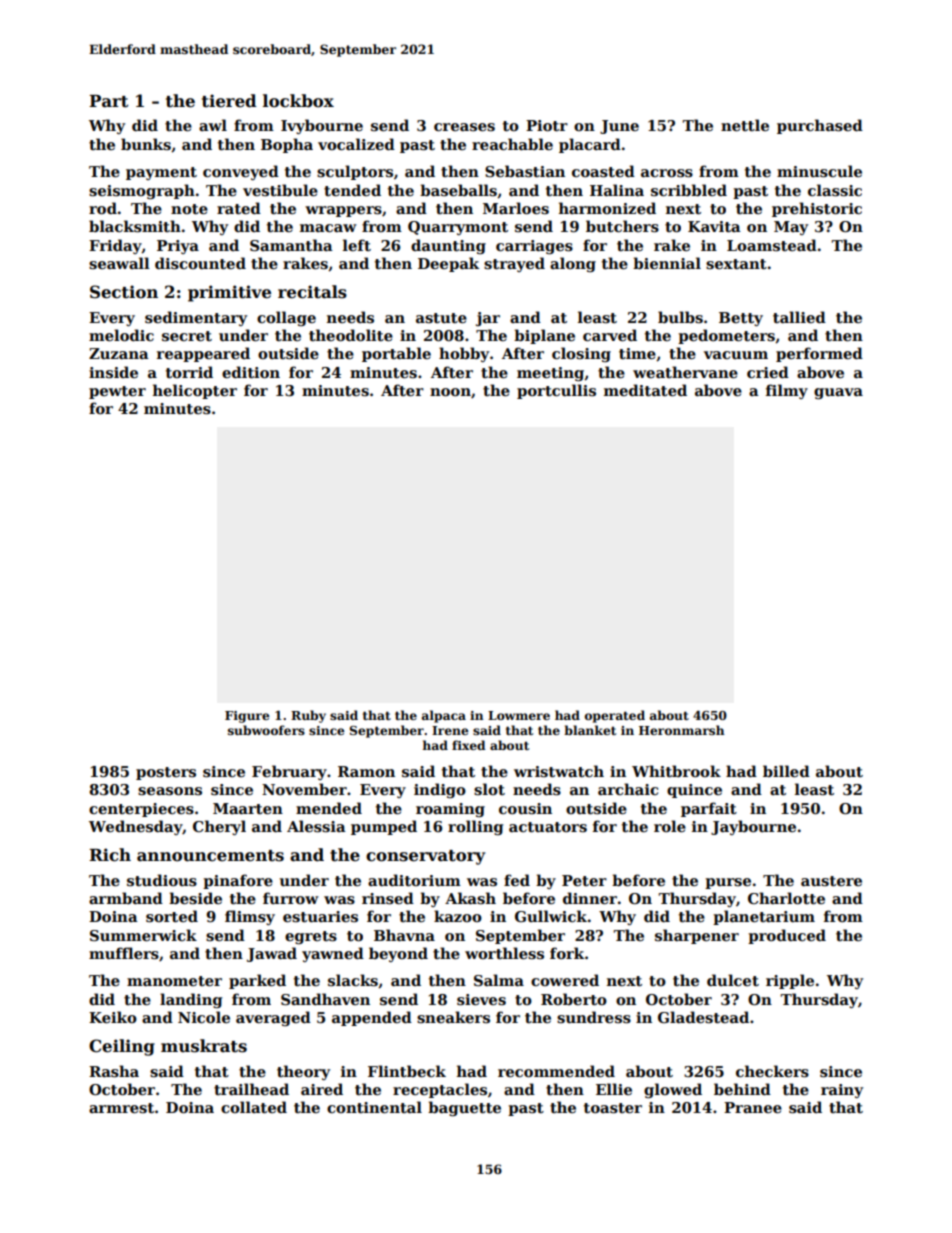 Image resolution: width=952 pixels, height=1233 pixels. Describe the element at coordinates (191, 1000) in the screenshot. I see `landing` at that location.
